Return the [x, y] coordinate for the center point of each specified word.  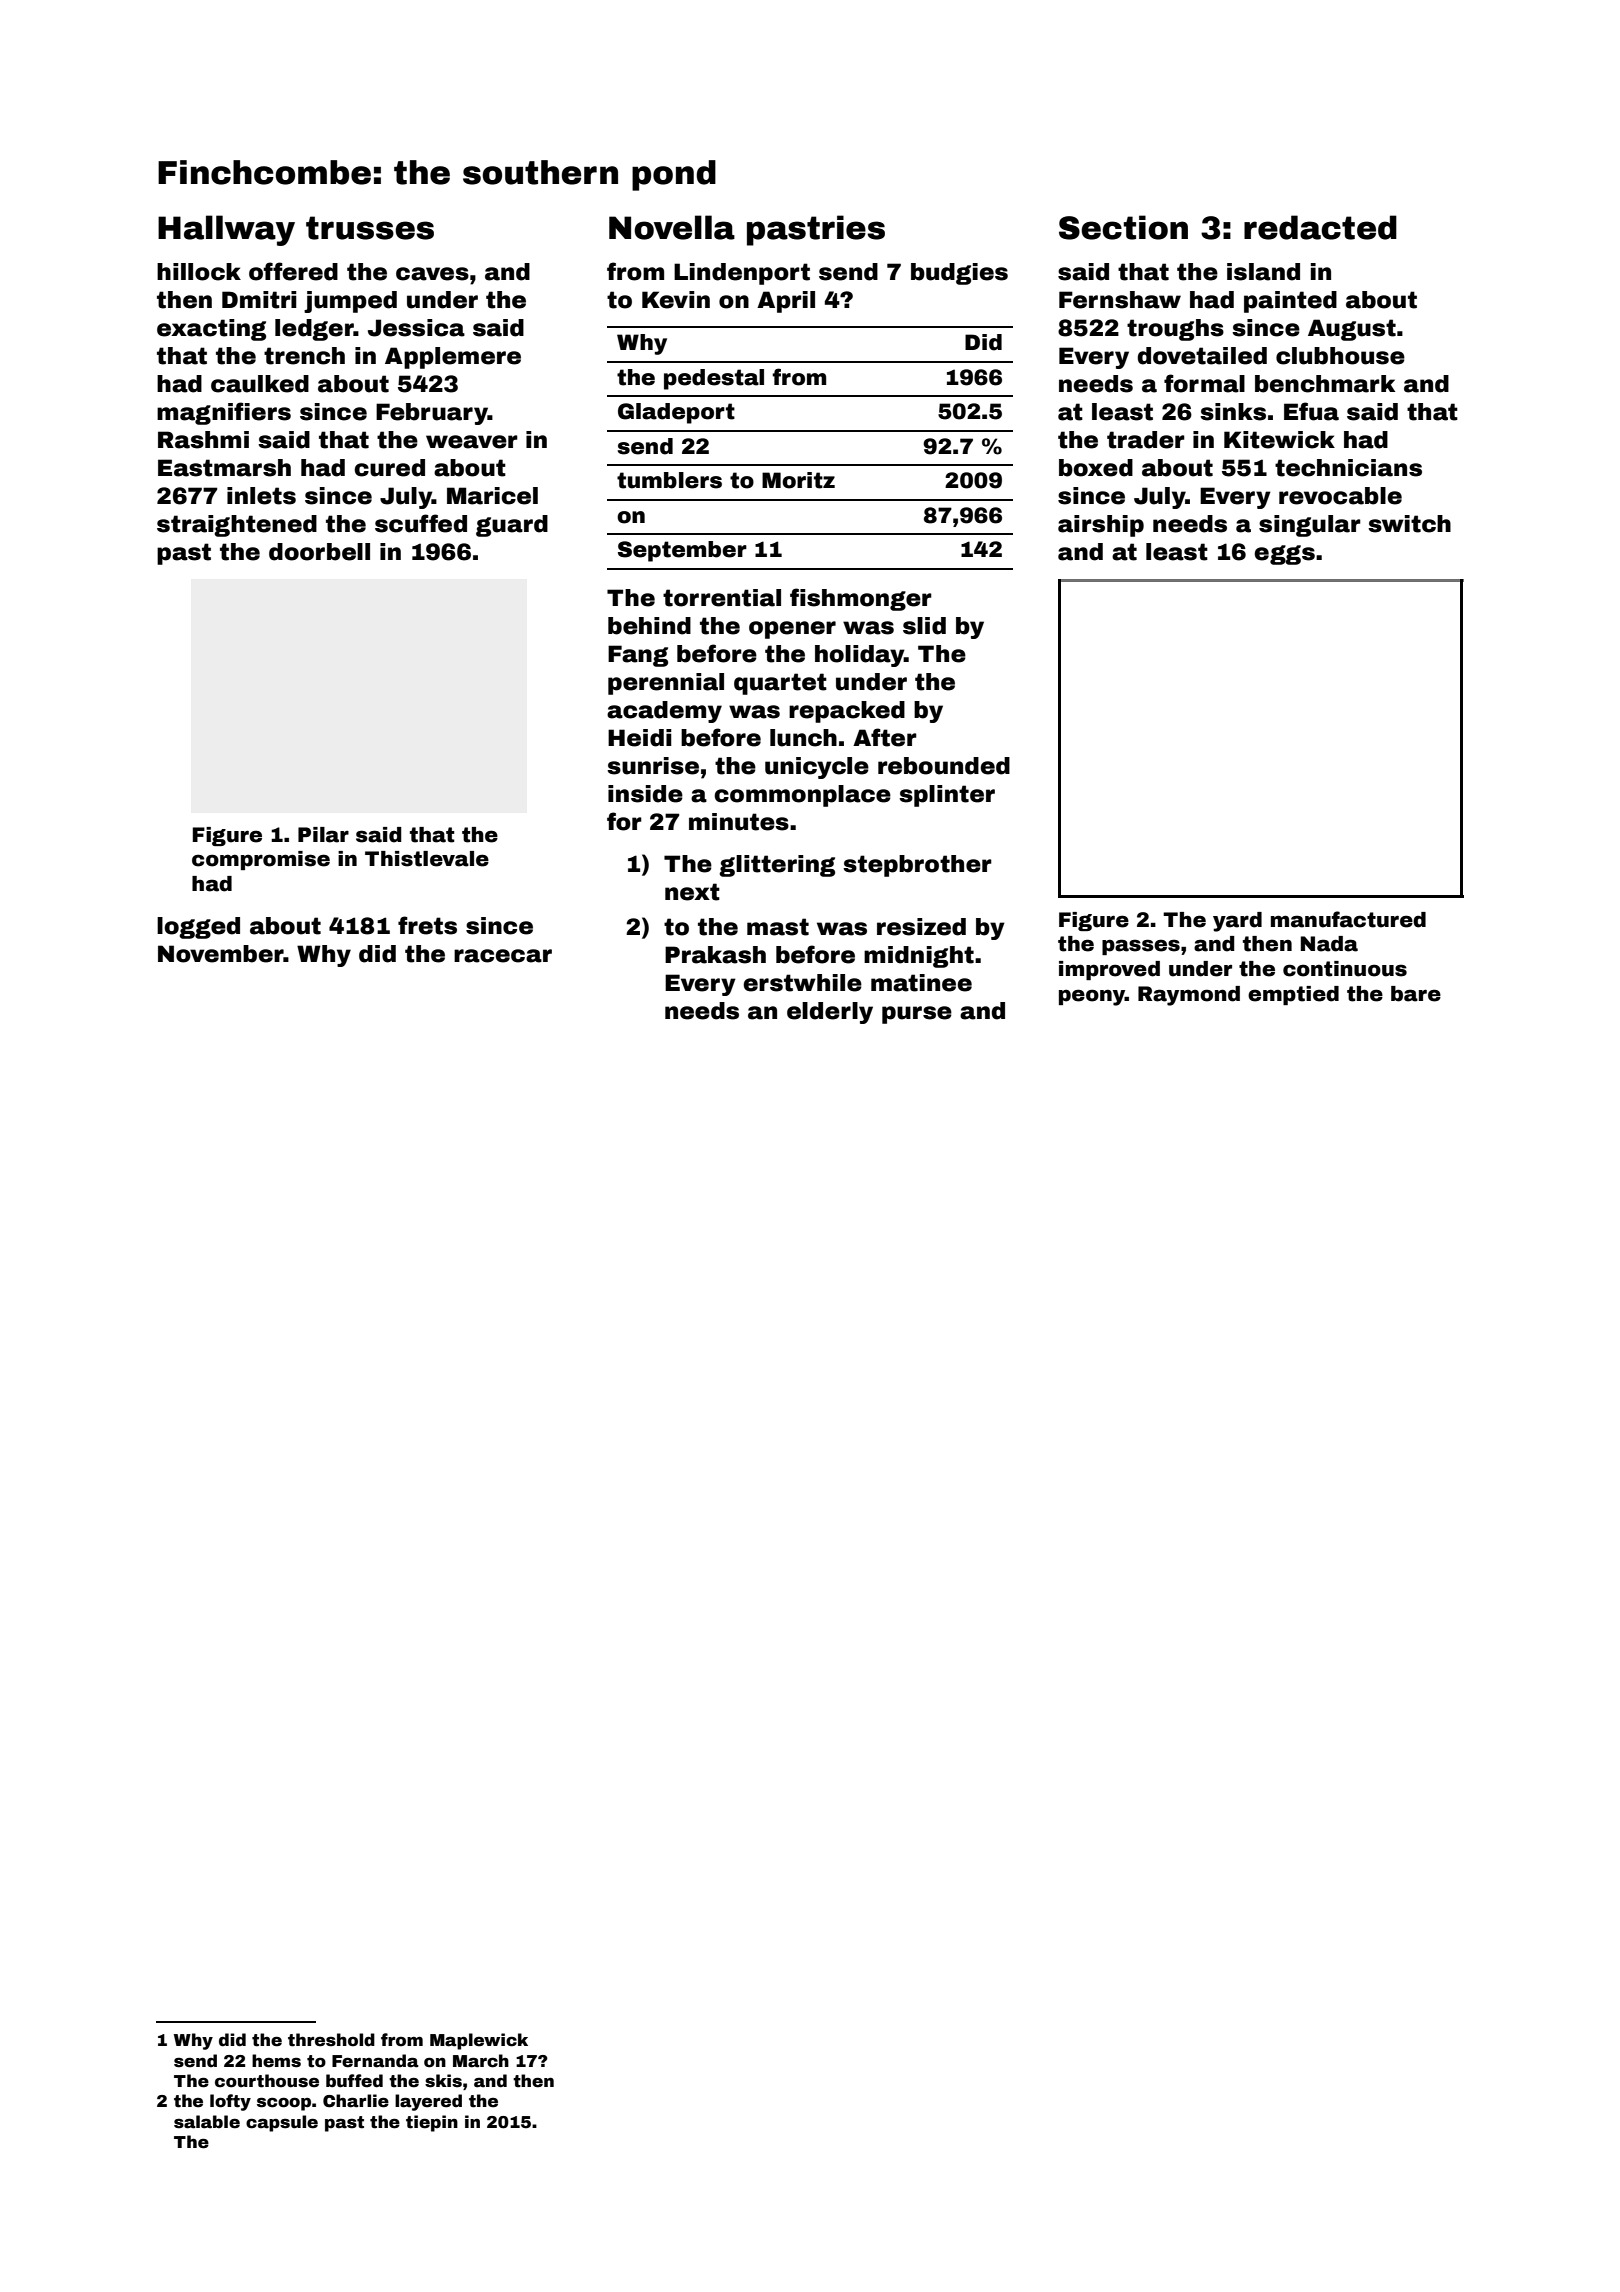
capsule [282, 2123]
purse [917, 1015]
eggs [1284, 555]
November [221, 954]
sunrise [653, 766]
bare [1416, 994]
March [481, 2061]
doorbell [319, 552]
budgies [959, 274]
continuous [1345, 969]
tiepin [432, 2123]
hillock [199, 272]
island [1263, 272]
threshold [331, 2040]
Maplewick [479, 2041]
